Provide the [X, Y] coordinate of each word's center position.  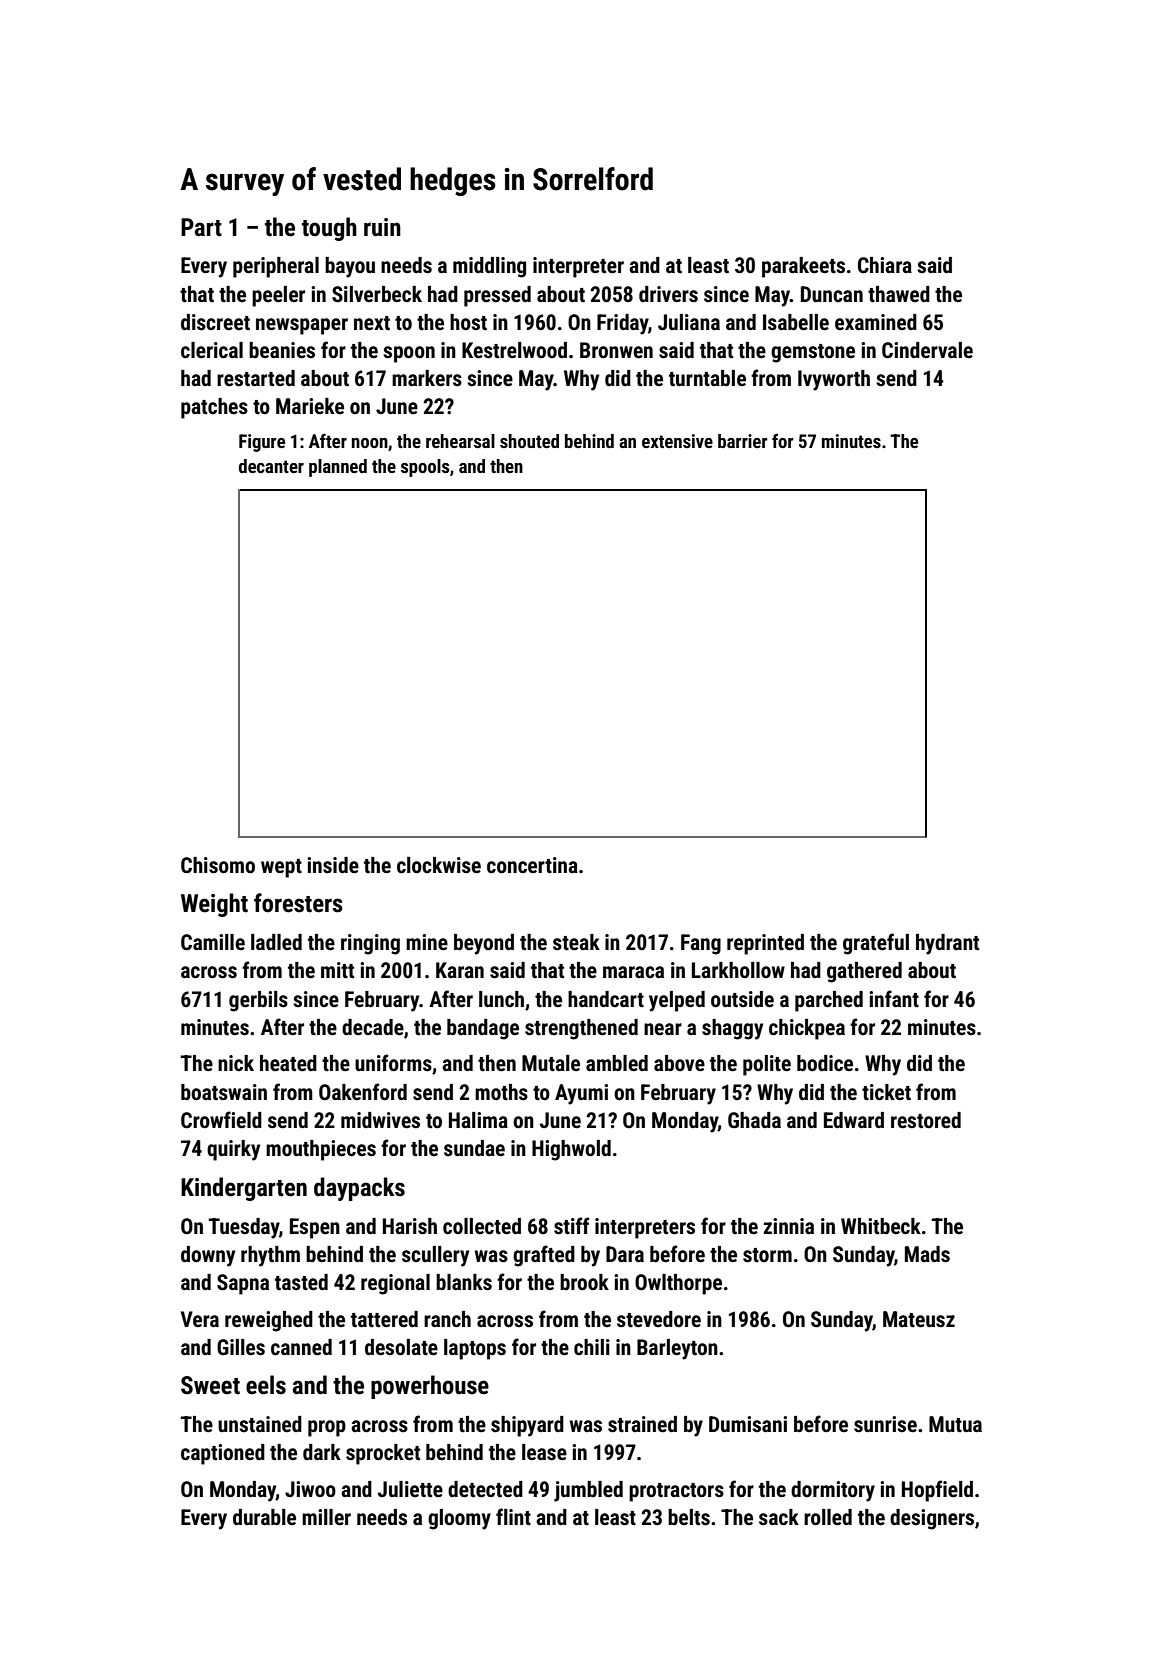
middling [489, 267]
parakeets [803, 267]
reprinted [765, 944]
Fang [701, 944]
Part [201, 227]
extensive [677, 441]
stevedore [659, 1319]
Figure [262, 443]
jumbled [588, 1491]
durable [264, 1517]
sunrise [885, 1424]
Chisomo [218, 865]
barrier [743, 441]
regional [395, 1284]
